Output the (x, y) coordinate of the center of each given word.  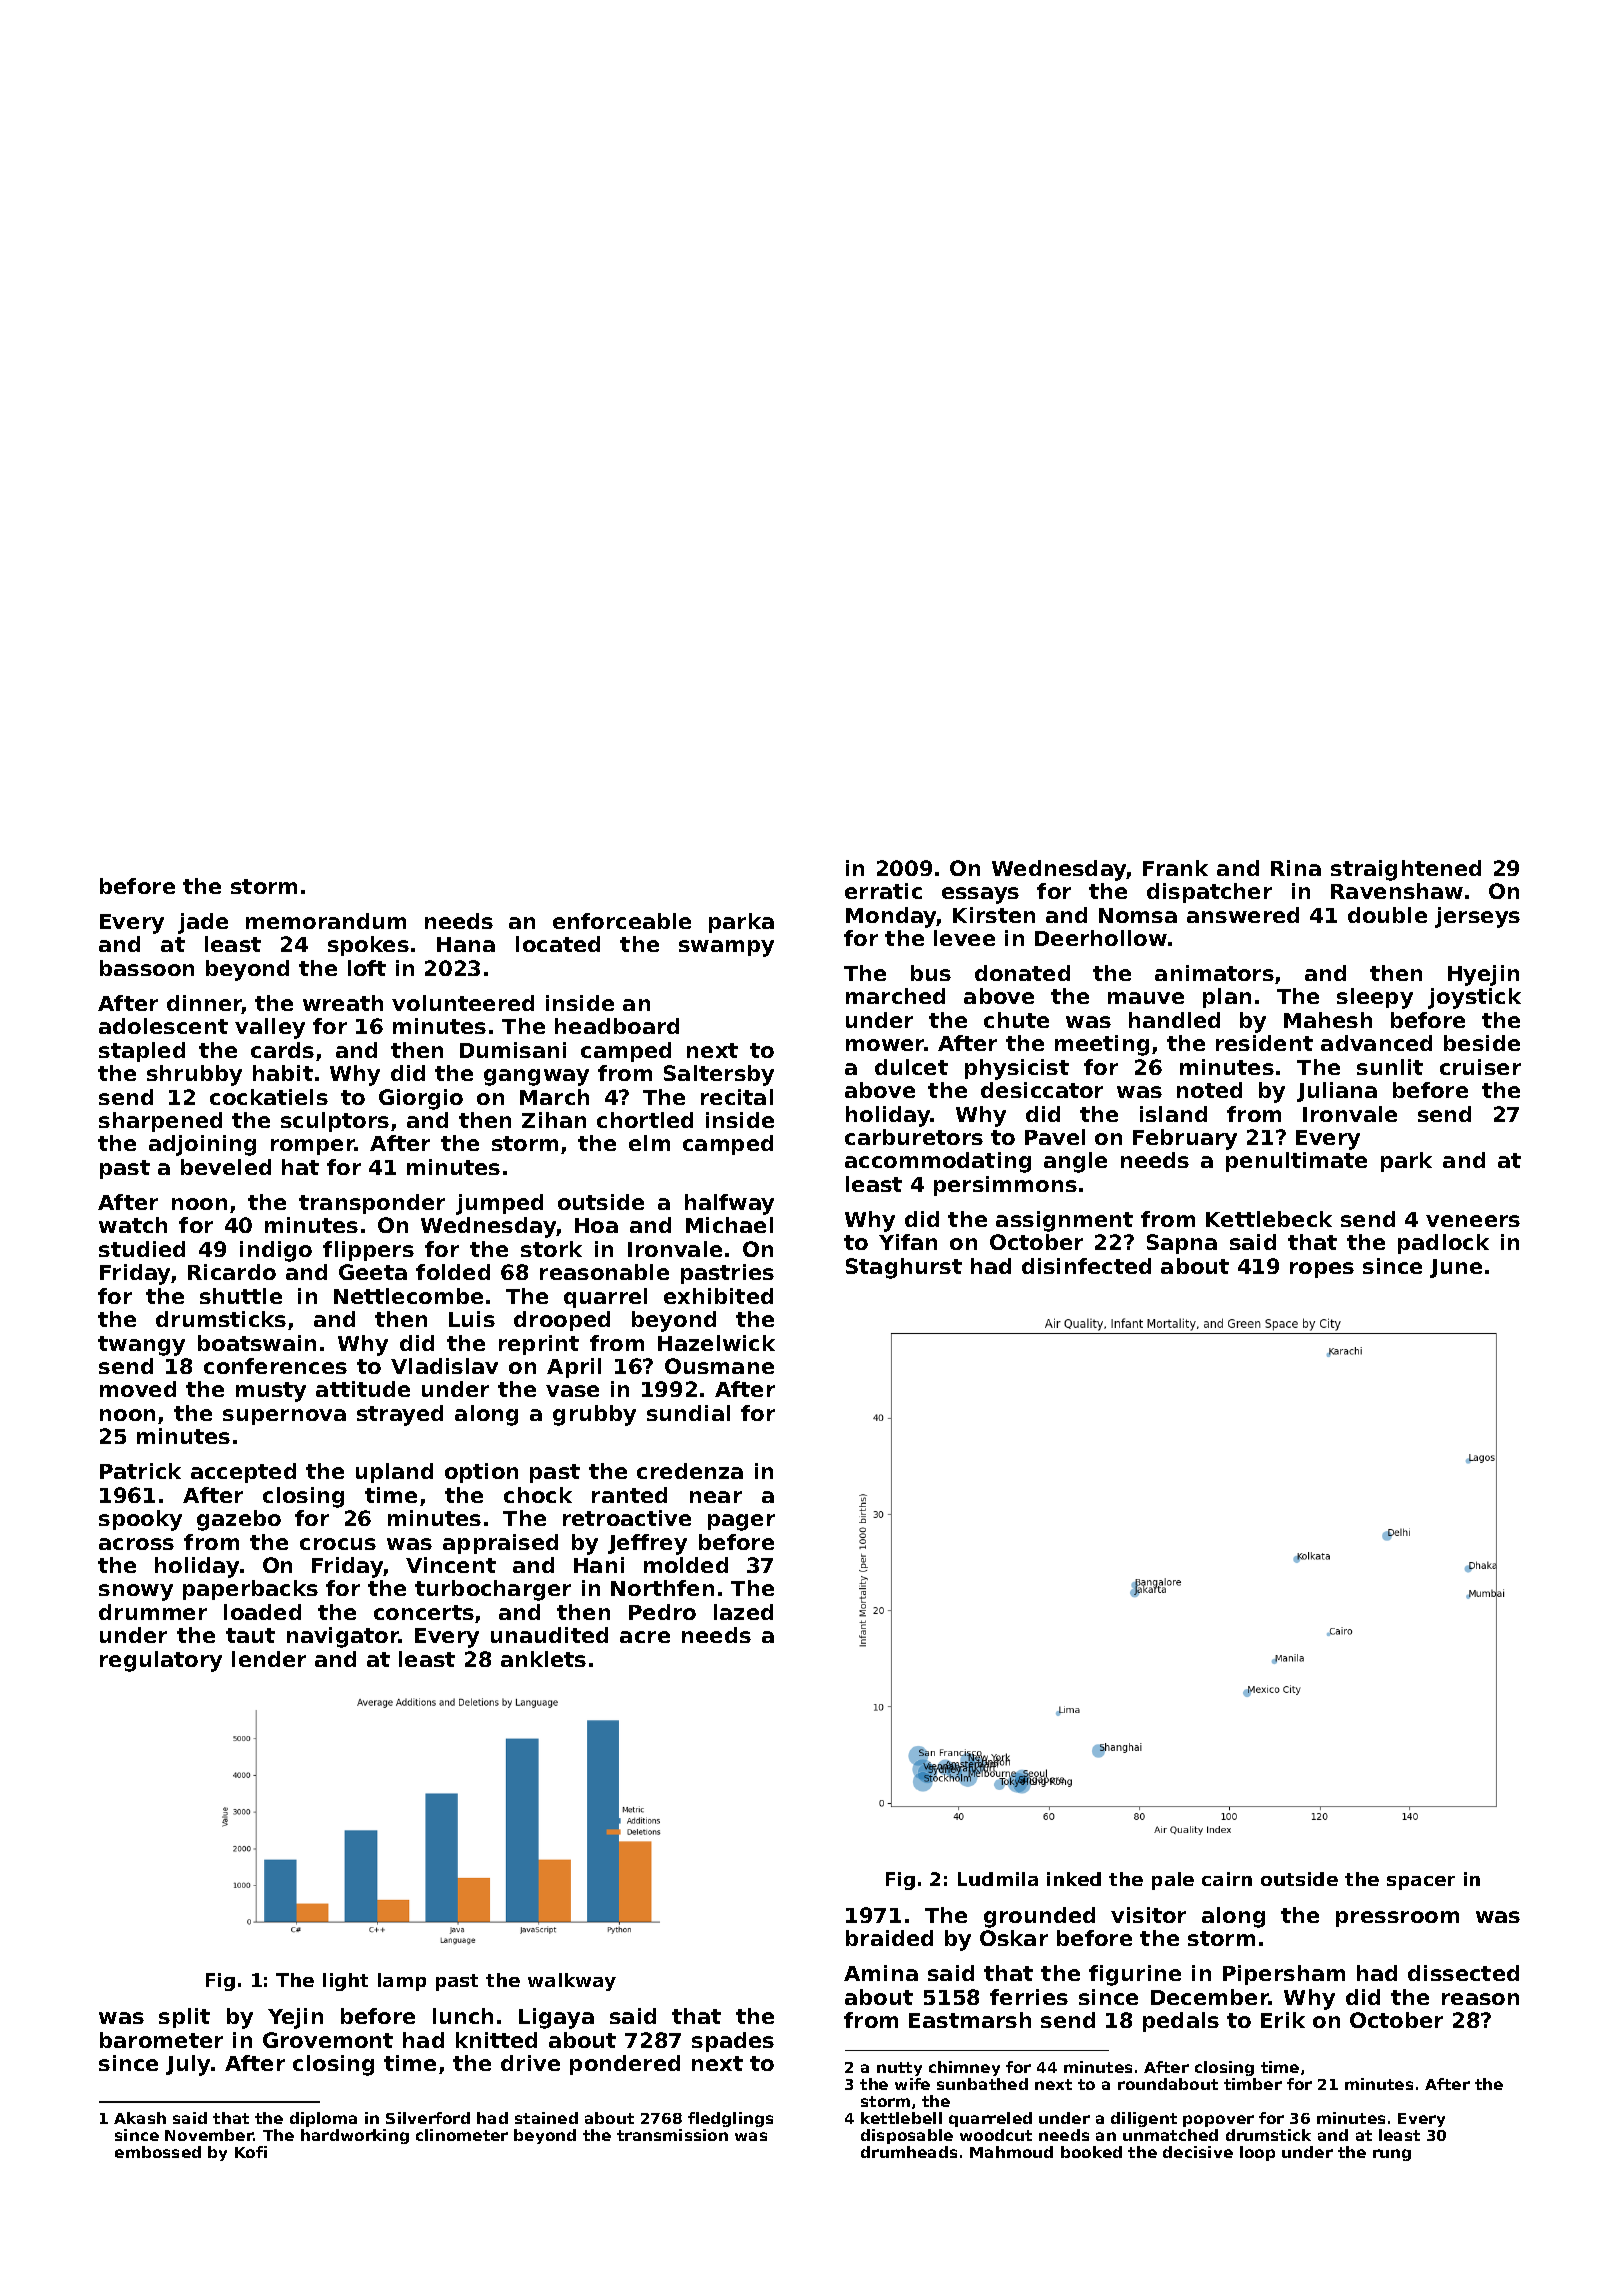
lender (269, 1659)
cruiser (1480, 1067)
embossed (158, 2152)
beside (1482, 1043)
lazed (743, 1612)
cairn (1227, 1879)
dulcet (911, 1067)
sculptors (335, 1122)
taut (250, 1635)
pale (1173, 1881)
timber (1253, 2084)
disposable (907, 2136)
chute (1016, 1020)
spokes (368, 946)
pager (741, 1522)
